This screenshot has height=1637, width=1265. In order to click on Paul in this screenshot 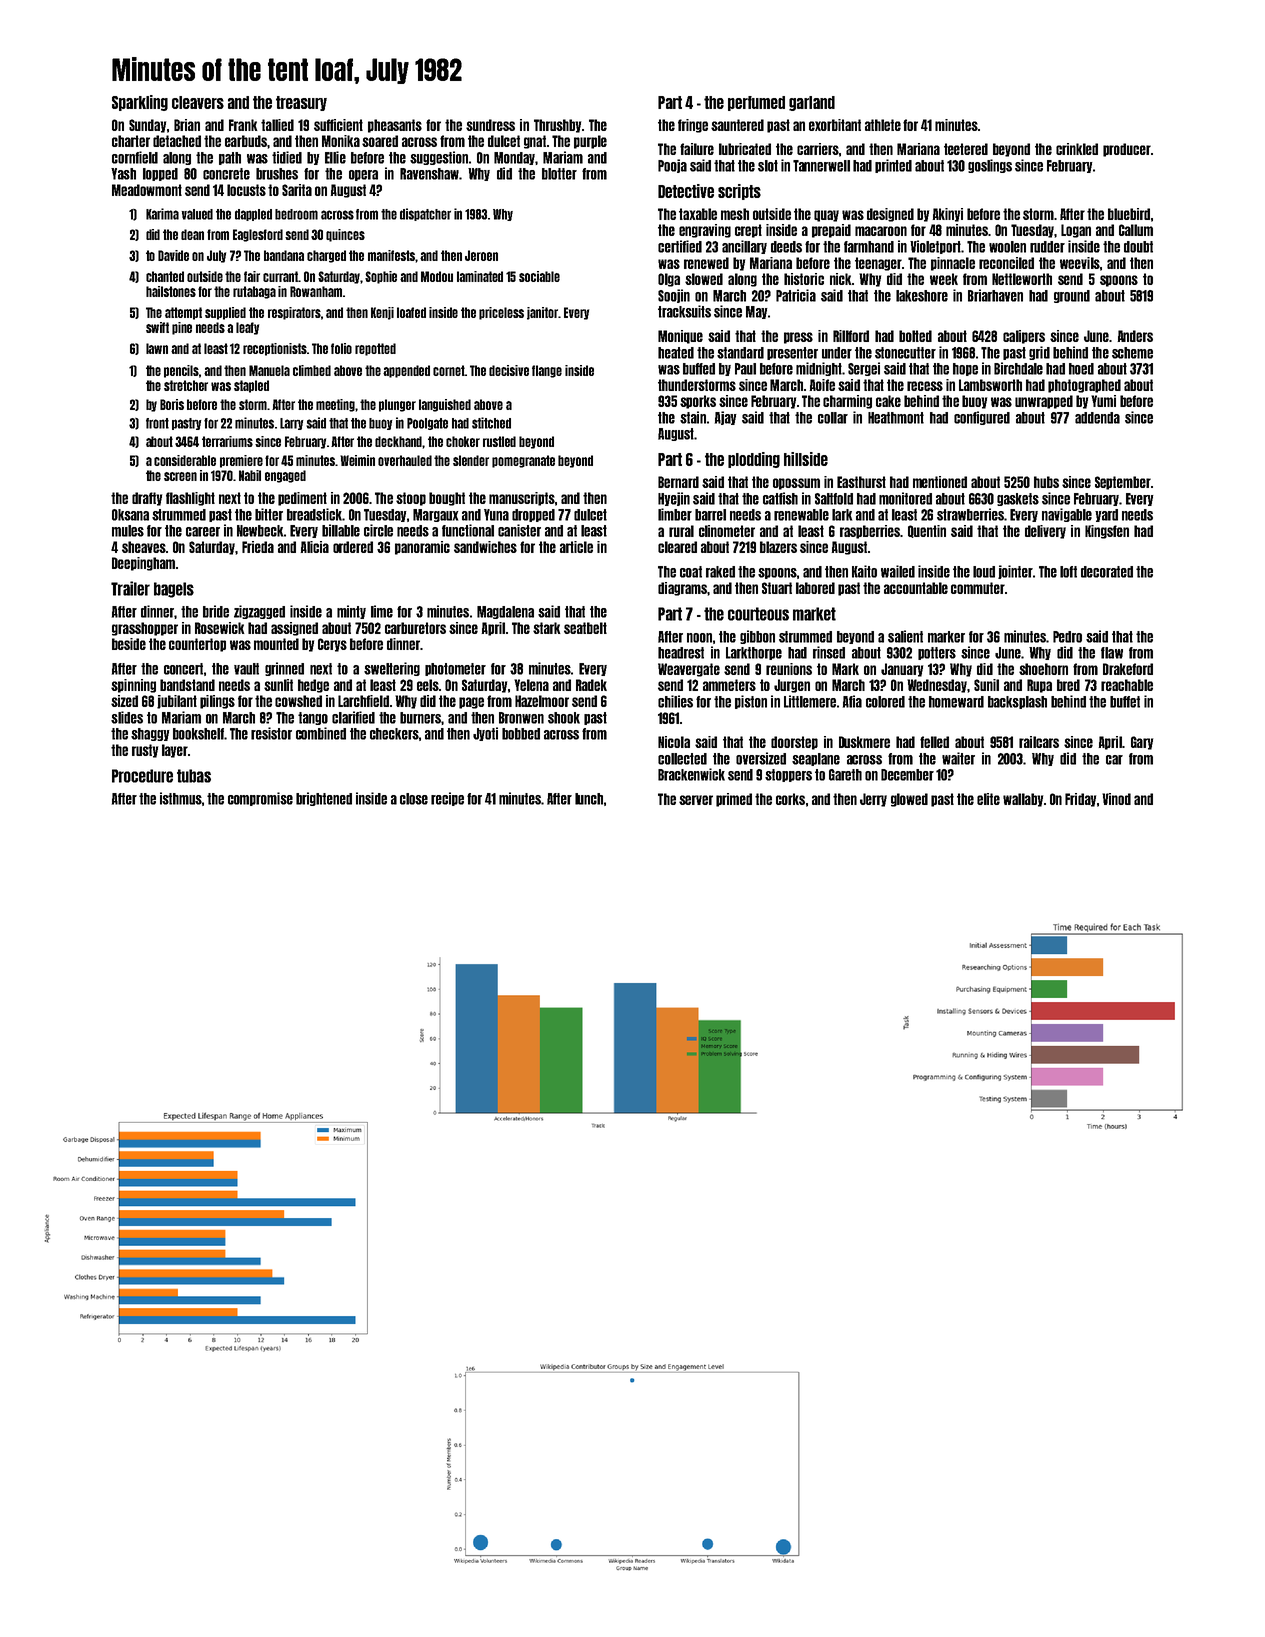, I will do `click(745, 369)`.
